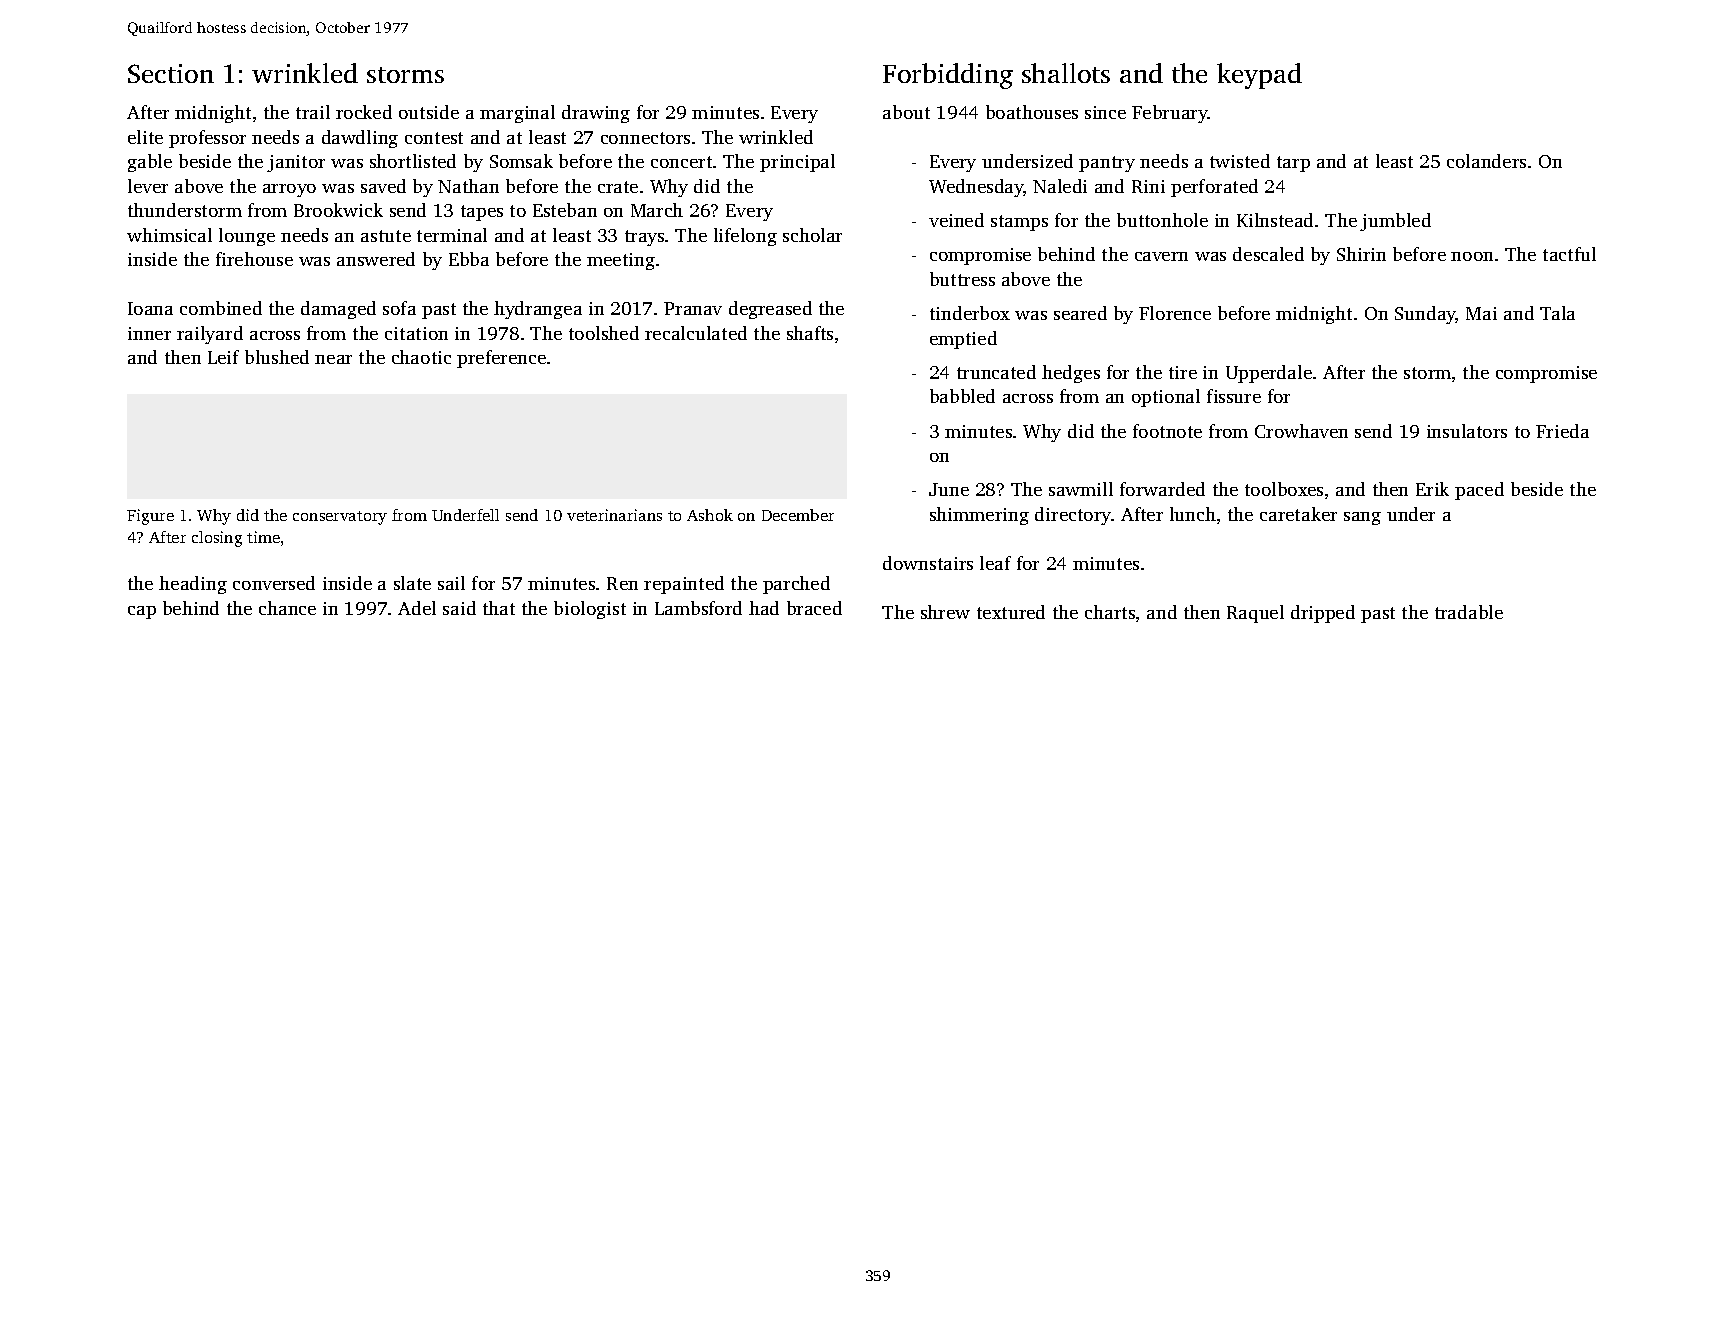 The width and height of the image is (1730, 1337). Describe the element at coordinates (979, 516) in the image. I see `shimmering` at that location.
